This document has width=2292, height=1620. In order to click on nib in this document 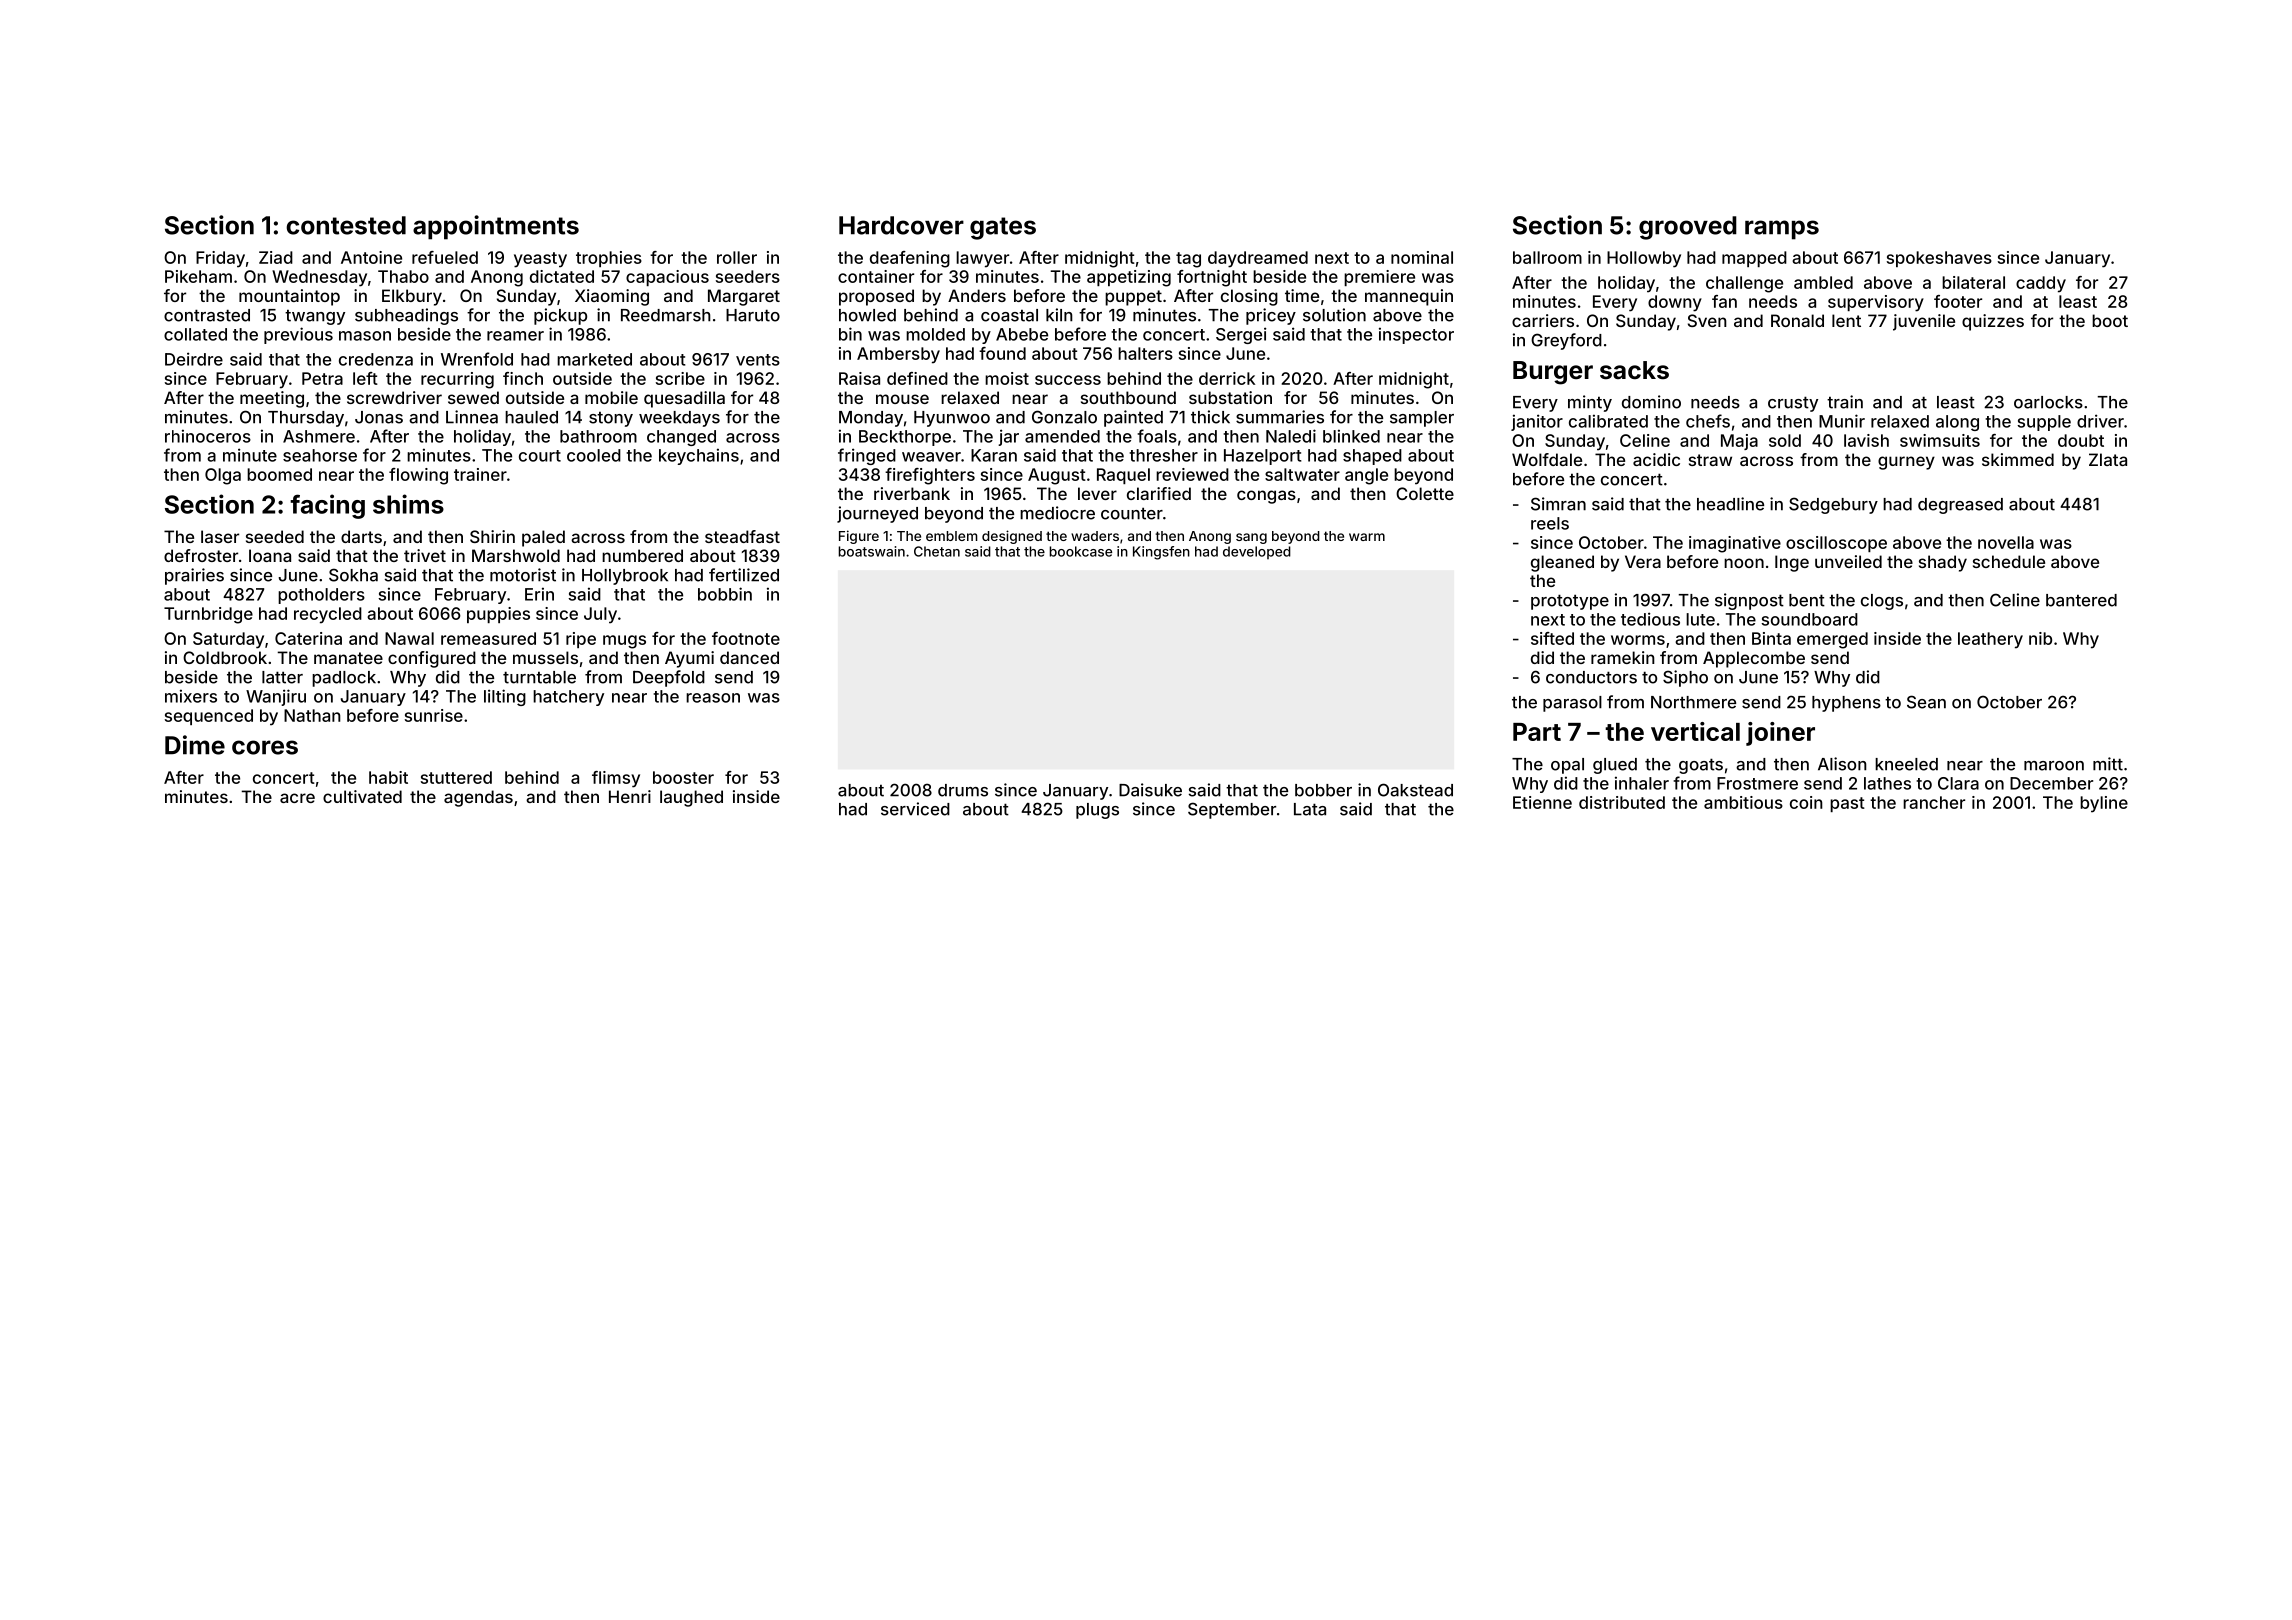, I will do `click(2040, 638)`.
